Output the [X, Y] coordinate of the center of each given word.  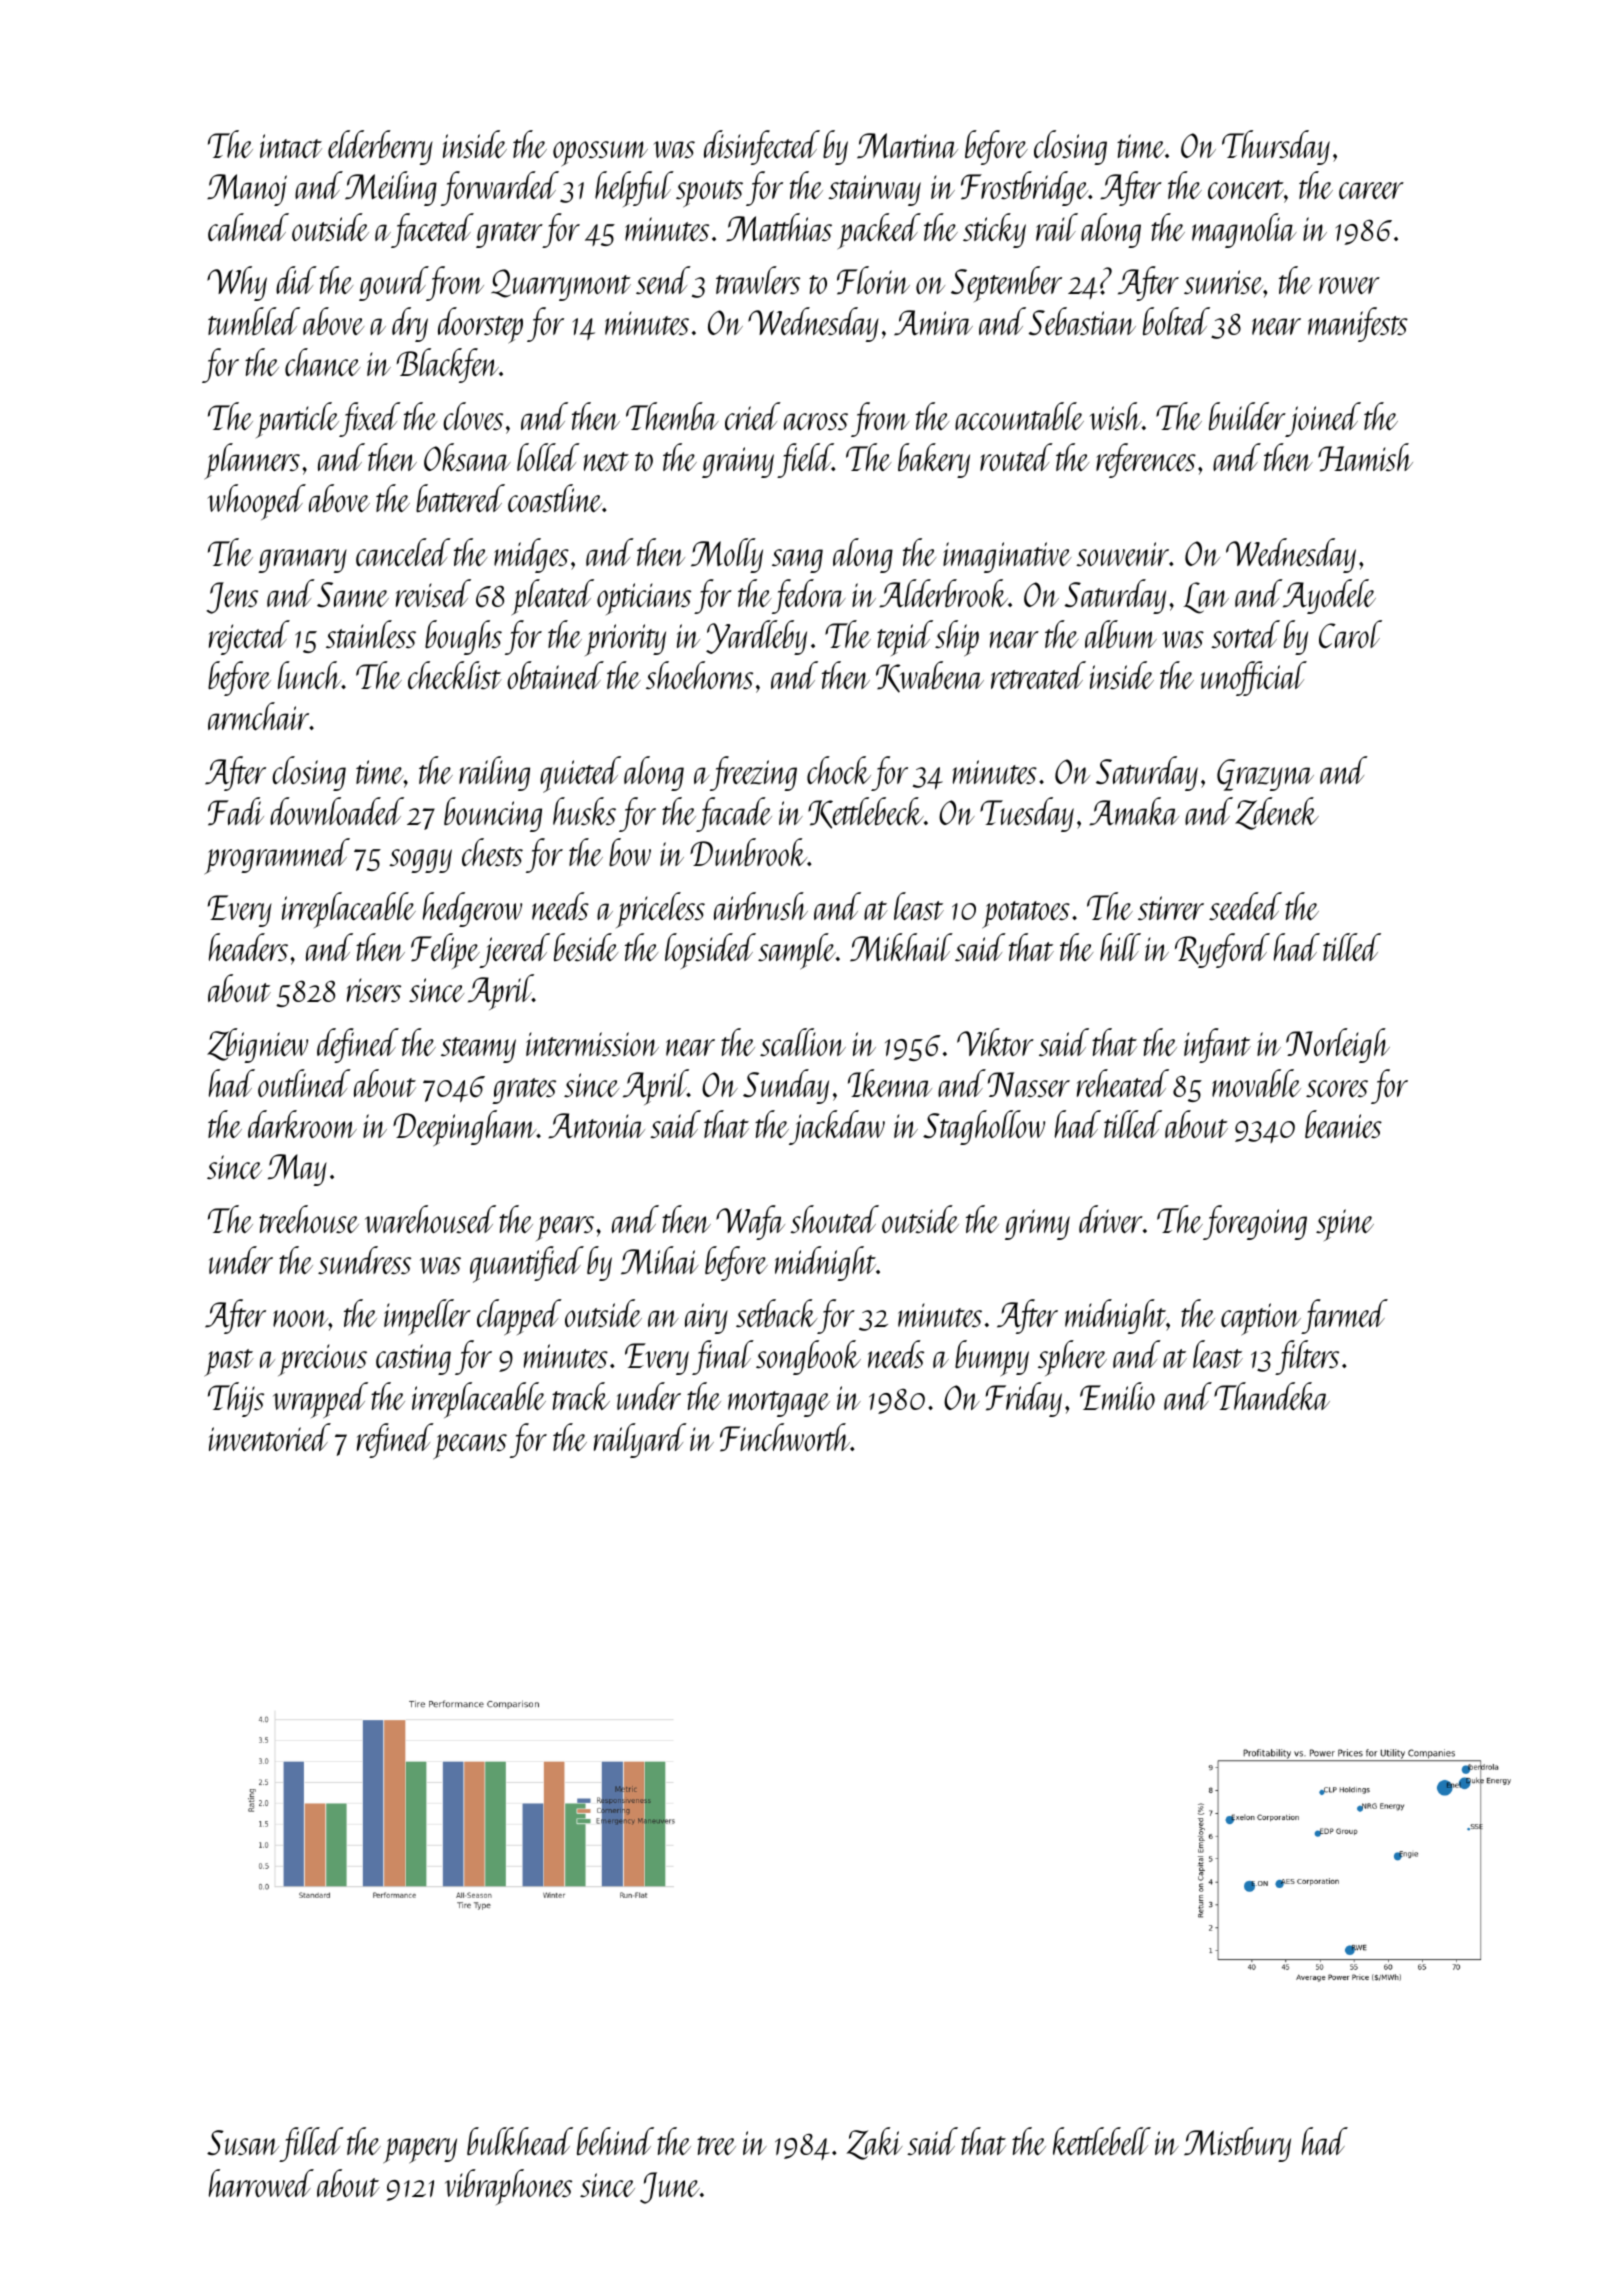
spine [1345, 1225]
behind [615, 2141]
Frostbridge [1024, 188]
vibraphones [508, 2187]
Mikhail [901, 947]
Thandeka [1272, 1396]
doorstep [480, 325]
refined [395, 1440]
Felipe [445, 951]
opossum [600, 154]
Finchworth [785, 1437]
